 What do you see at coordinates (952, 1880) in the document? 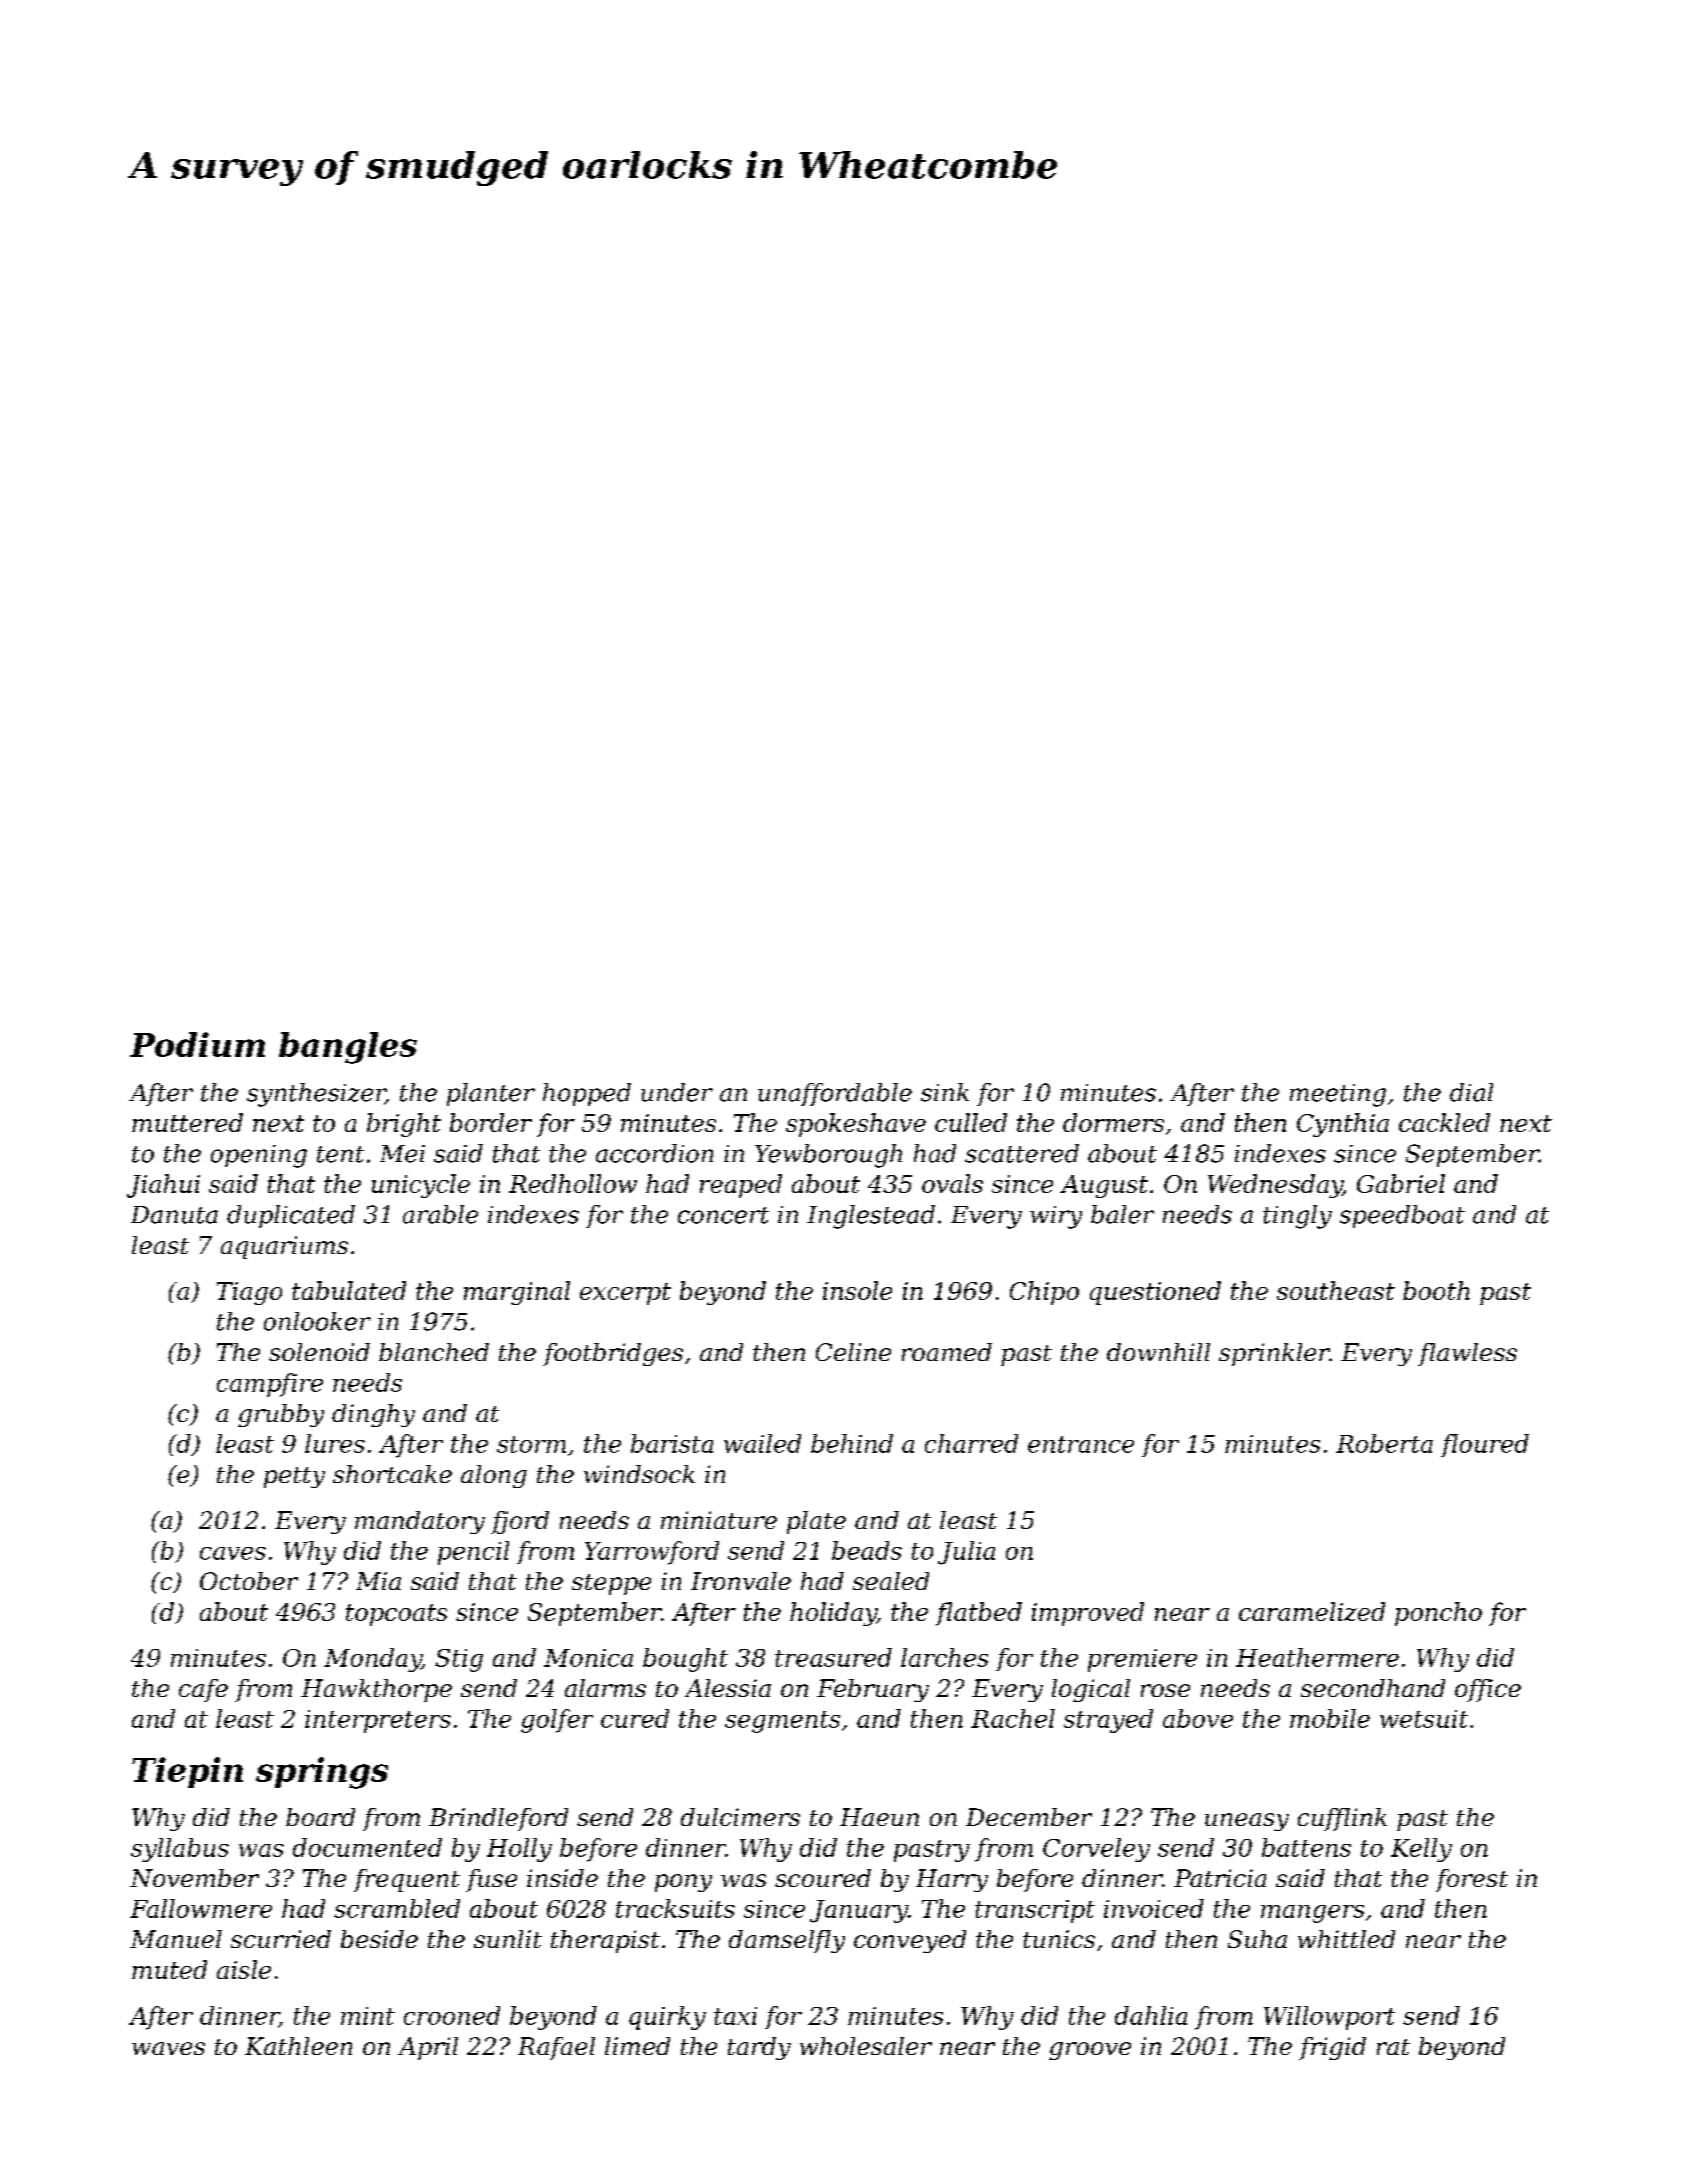
I see `Harry` at bounding box center [952, 1880].
